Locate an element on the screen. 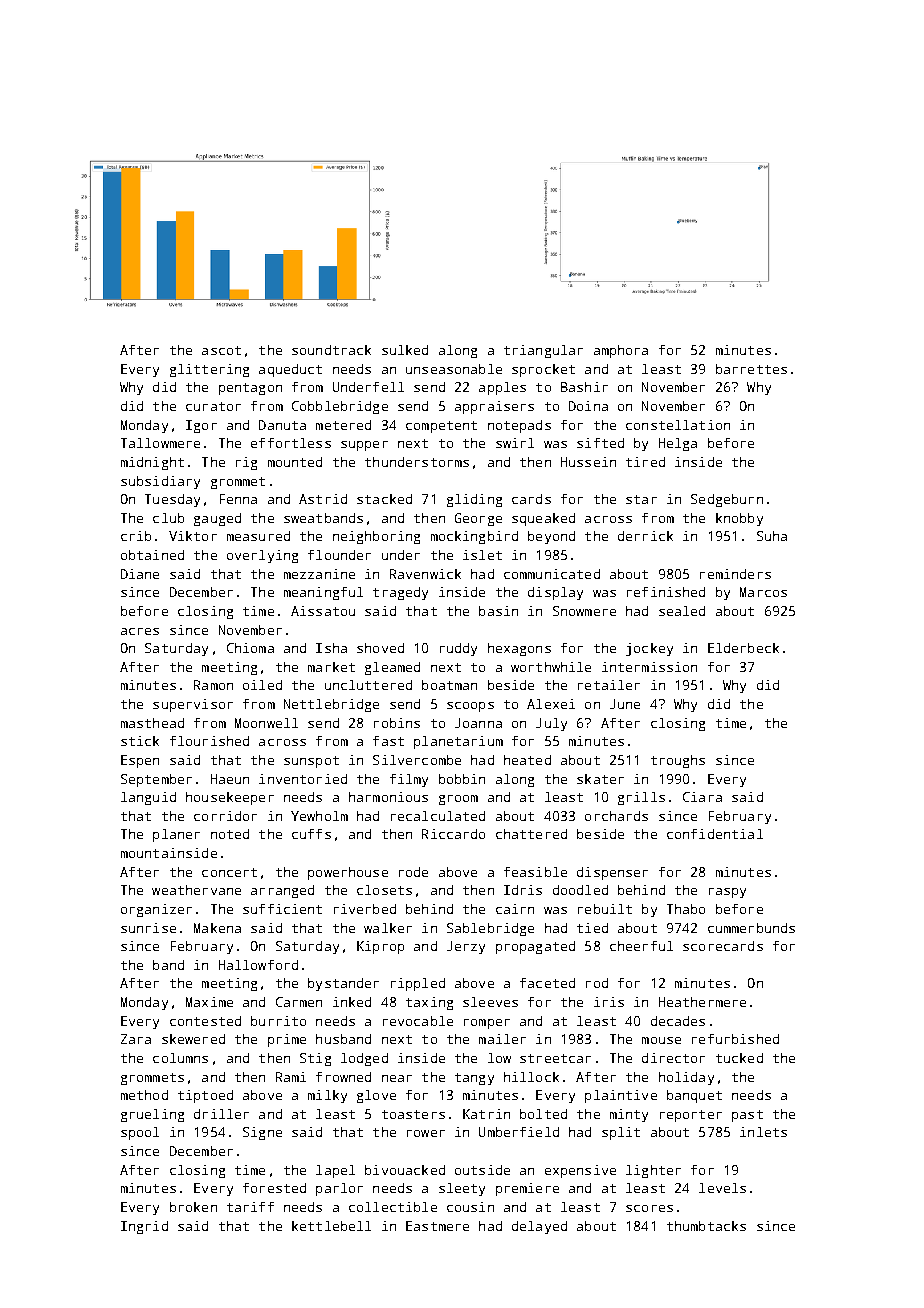  competent is located at coordinates (441, 427).
